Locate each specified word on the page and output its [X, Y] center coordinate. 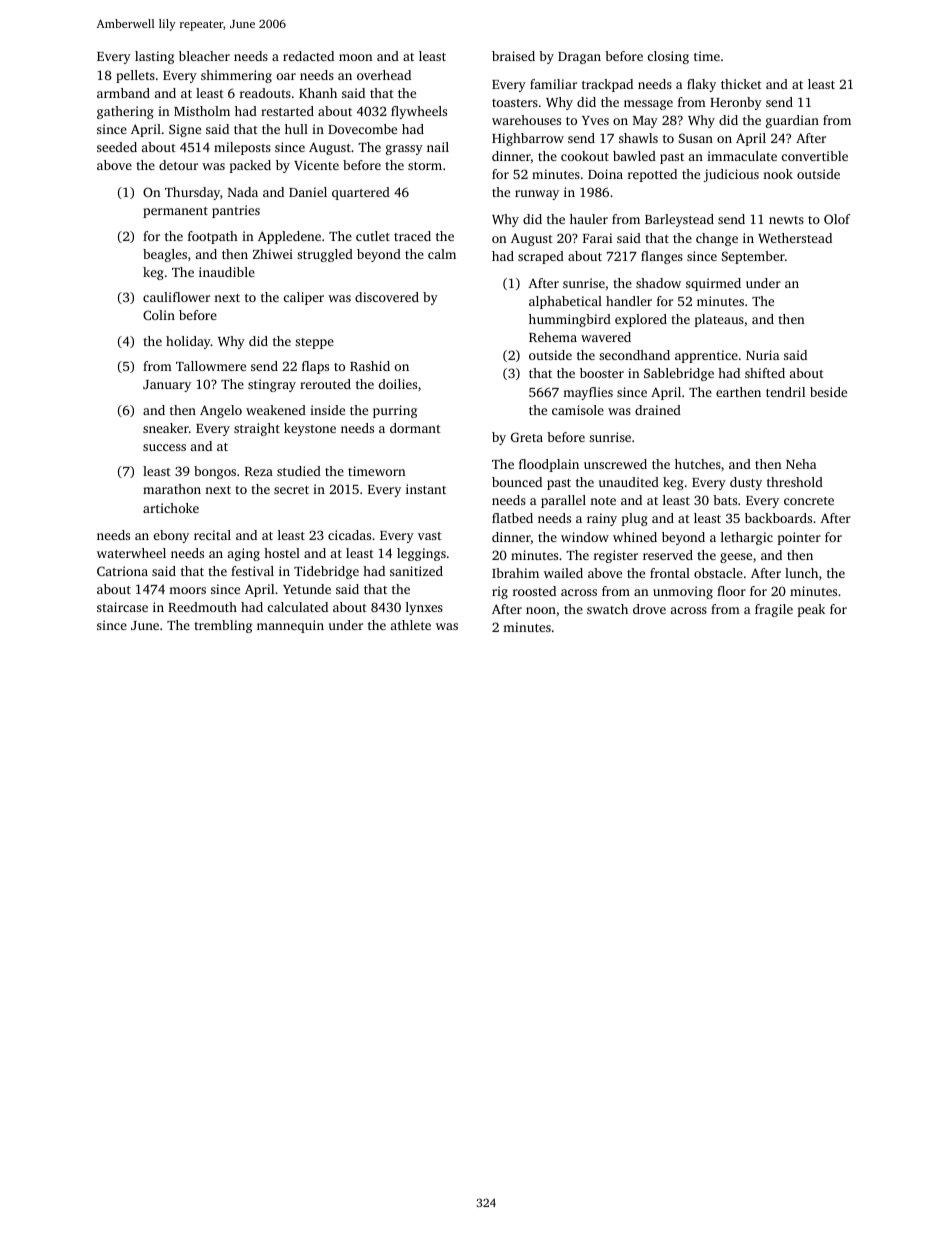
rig [500, 592]
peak [811, 610]
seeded [117, 147]
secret [291, 490]
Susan [696, 138]
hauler [589, 219]
